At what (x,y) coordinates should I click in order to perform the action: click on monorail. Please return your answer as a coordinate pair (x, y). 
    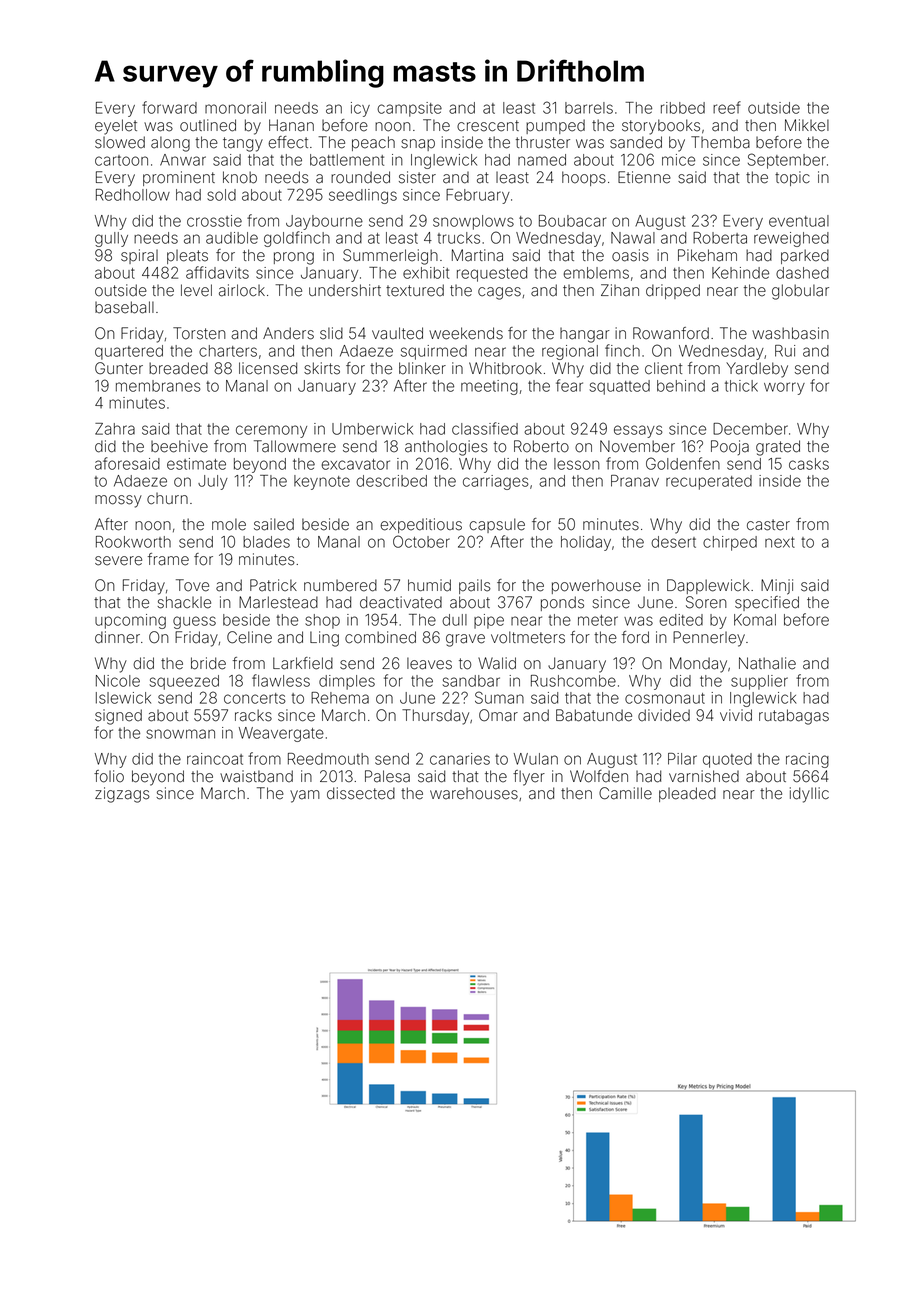
    Looking at the image, I should click on (235, 108).
